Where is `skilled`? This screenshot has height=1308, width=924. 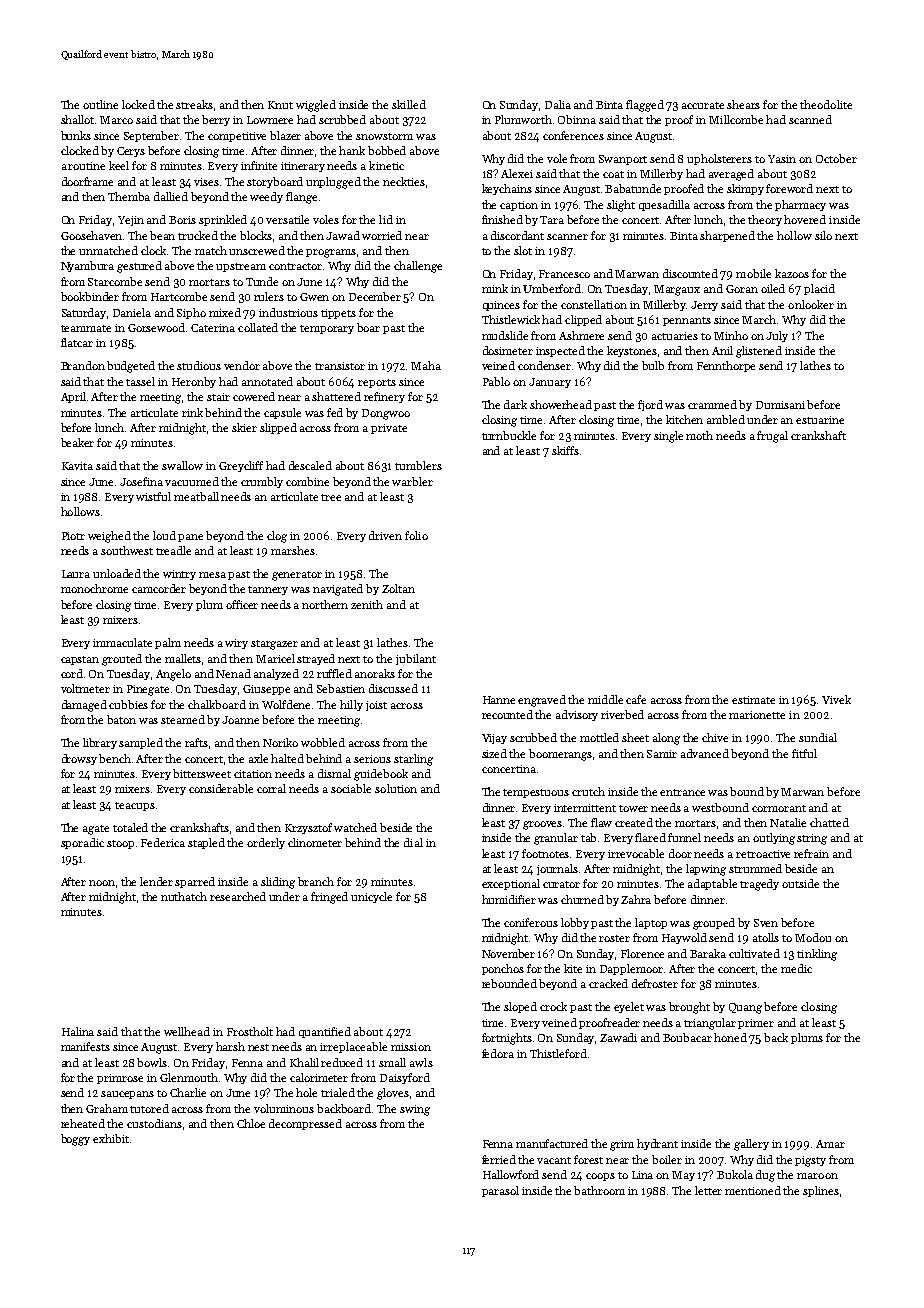 skilled is located at coordinates (409, 104).
